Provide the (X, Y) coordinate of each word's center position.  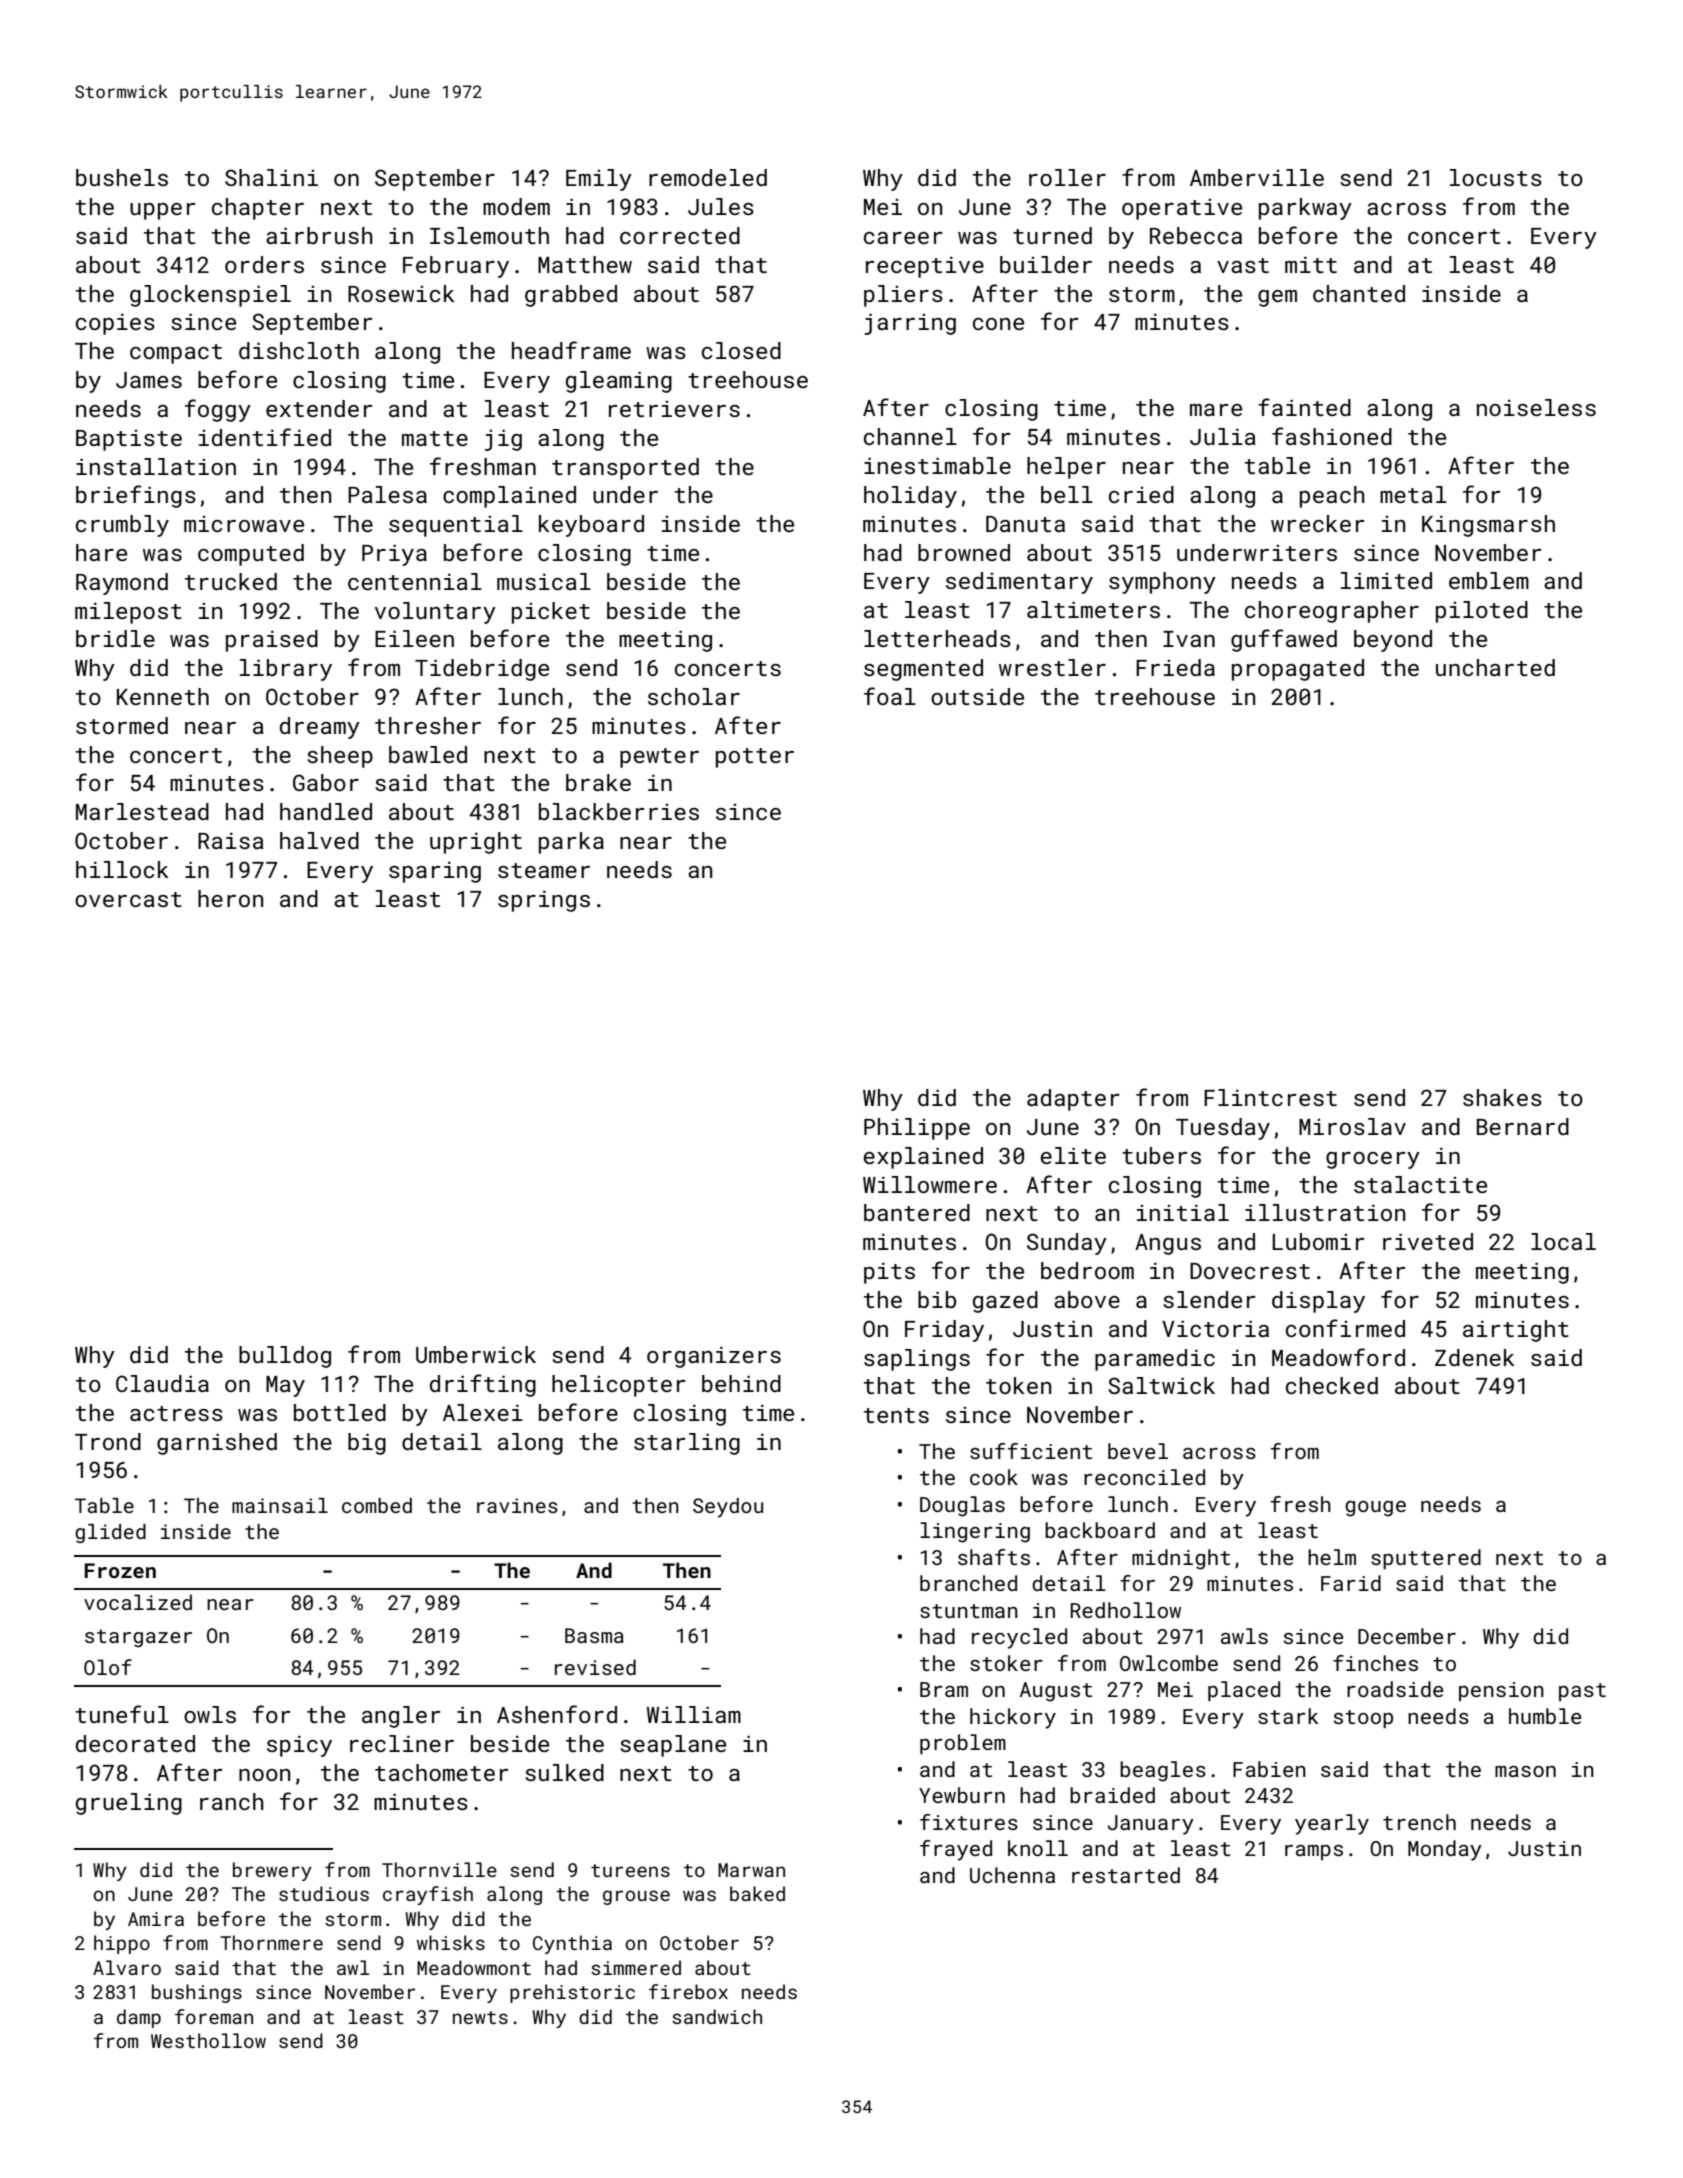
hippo (122, 1944)
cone (998, 324)
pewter (659, 758)
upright (476, 843)
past (1582, 1692)
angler (401, 1717)
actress (176, 1413)
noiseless (1536, 407)
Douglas (962, 1506)
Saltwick (1161, 1385)
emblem (1489, 580)
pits (889, 1273)
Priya (394, 555)
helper (1066, 468)
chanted (1359, 293)
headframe (571, 350)
